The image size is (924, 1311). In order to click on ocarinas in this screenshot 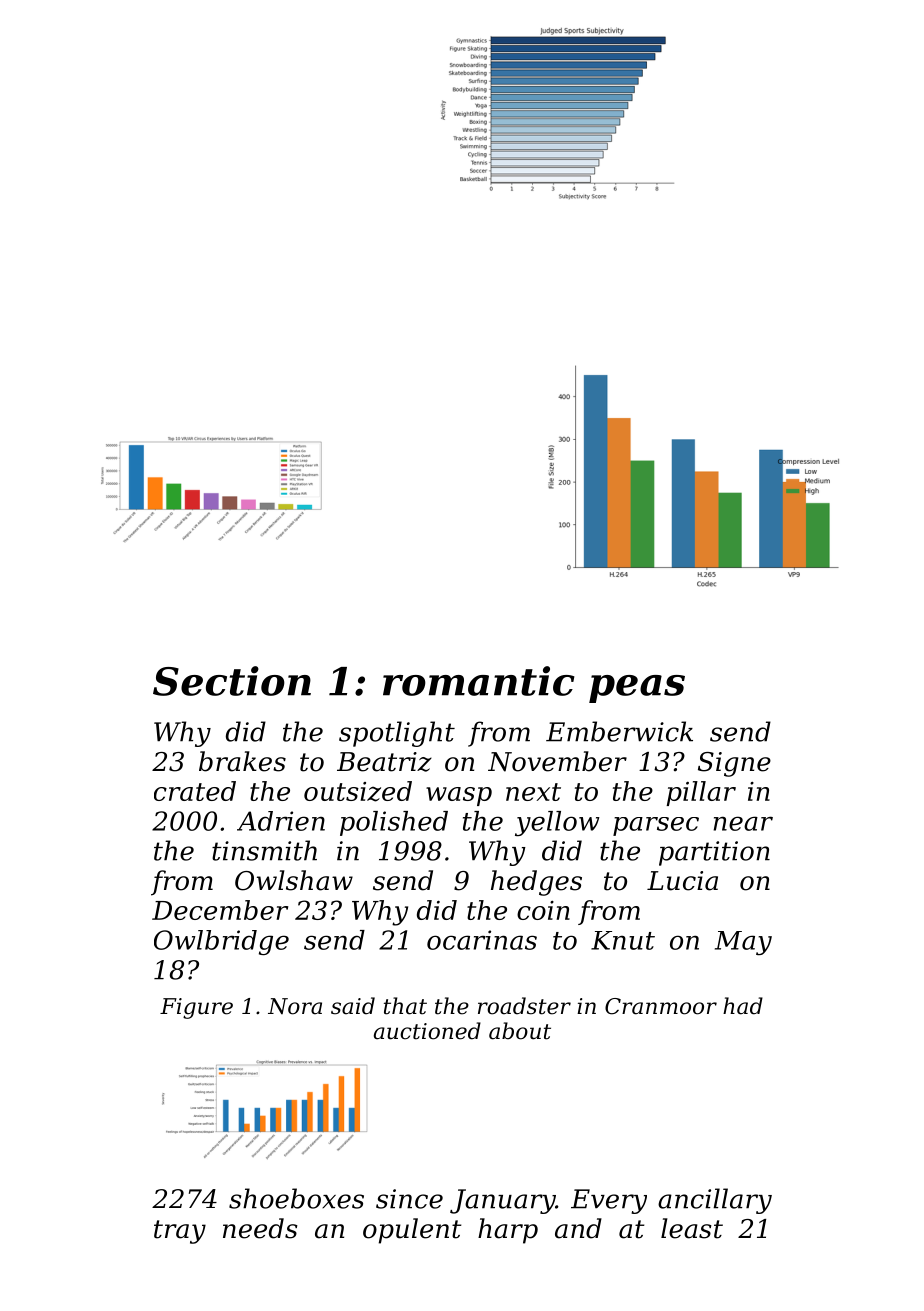, I will do `click(482, 940)`.
